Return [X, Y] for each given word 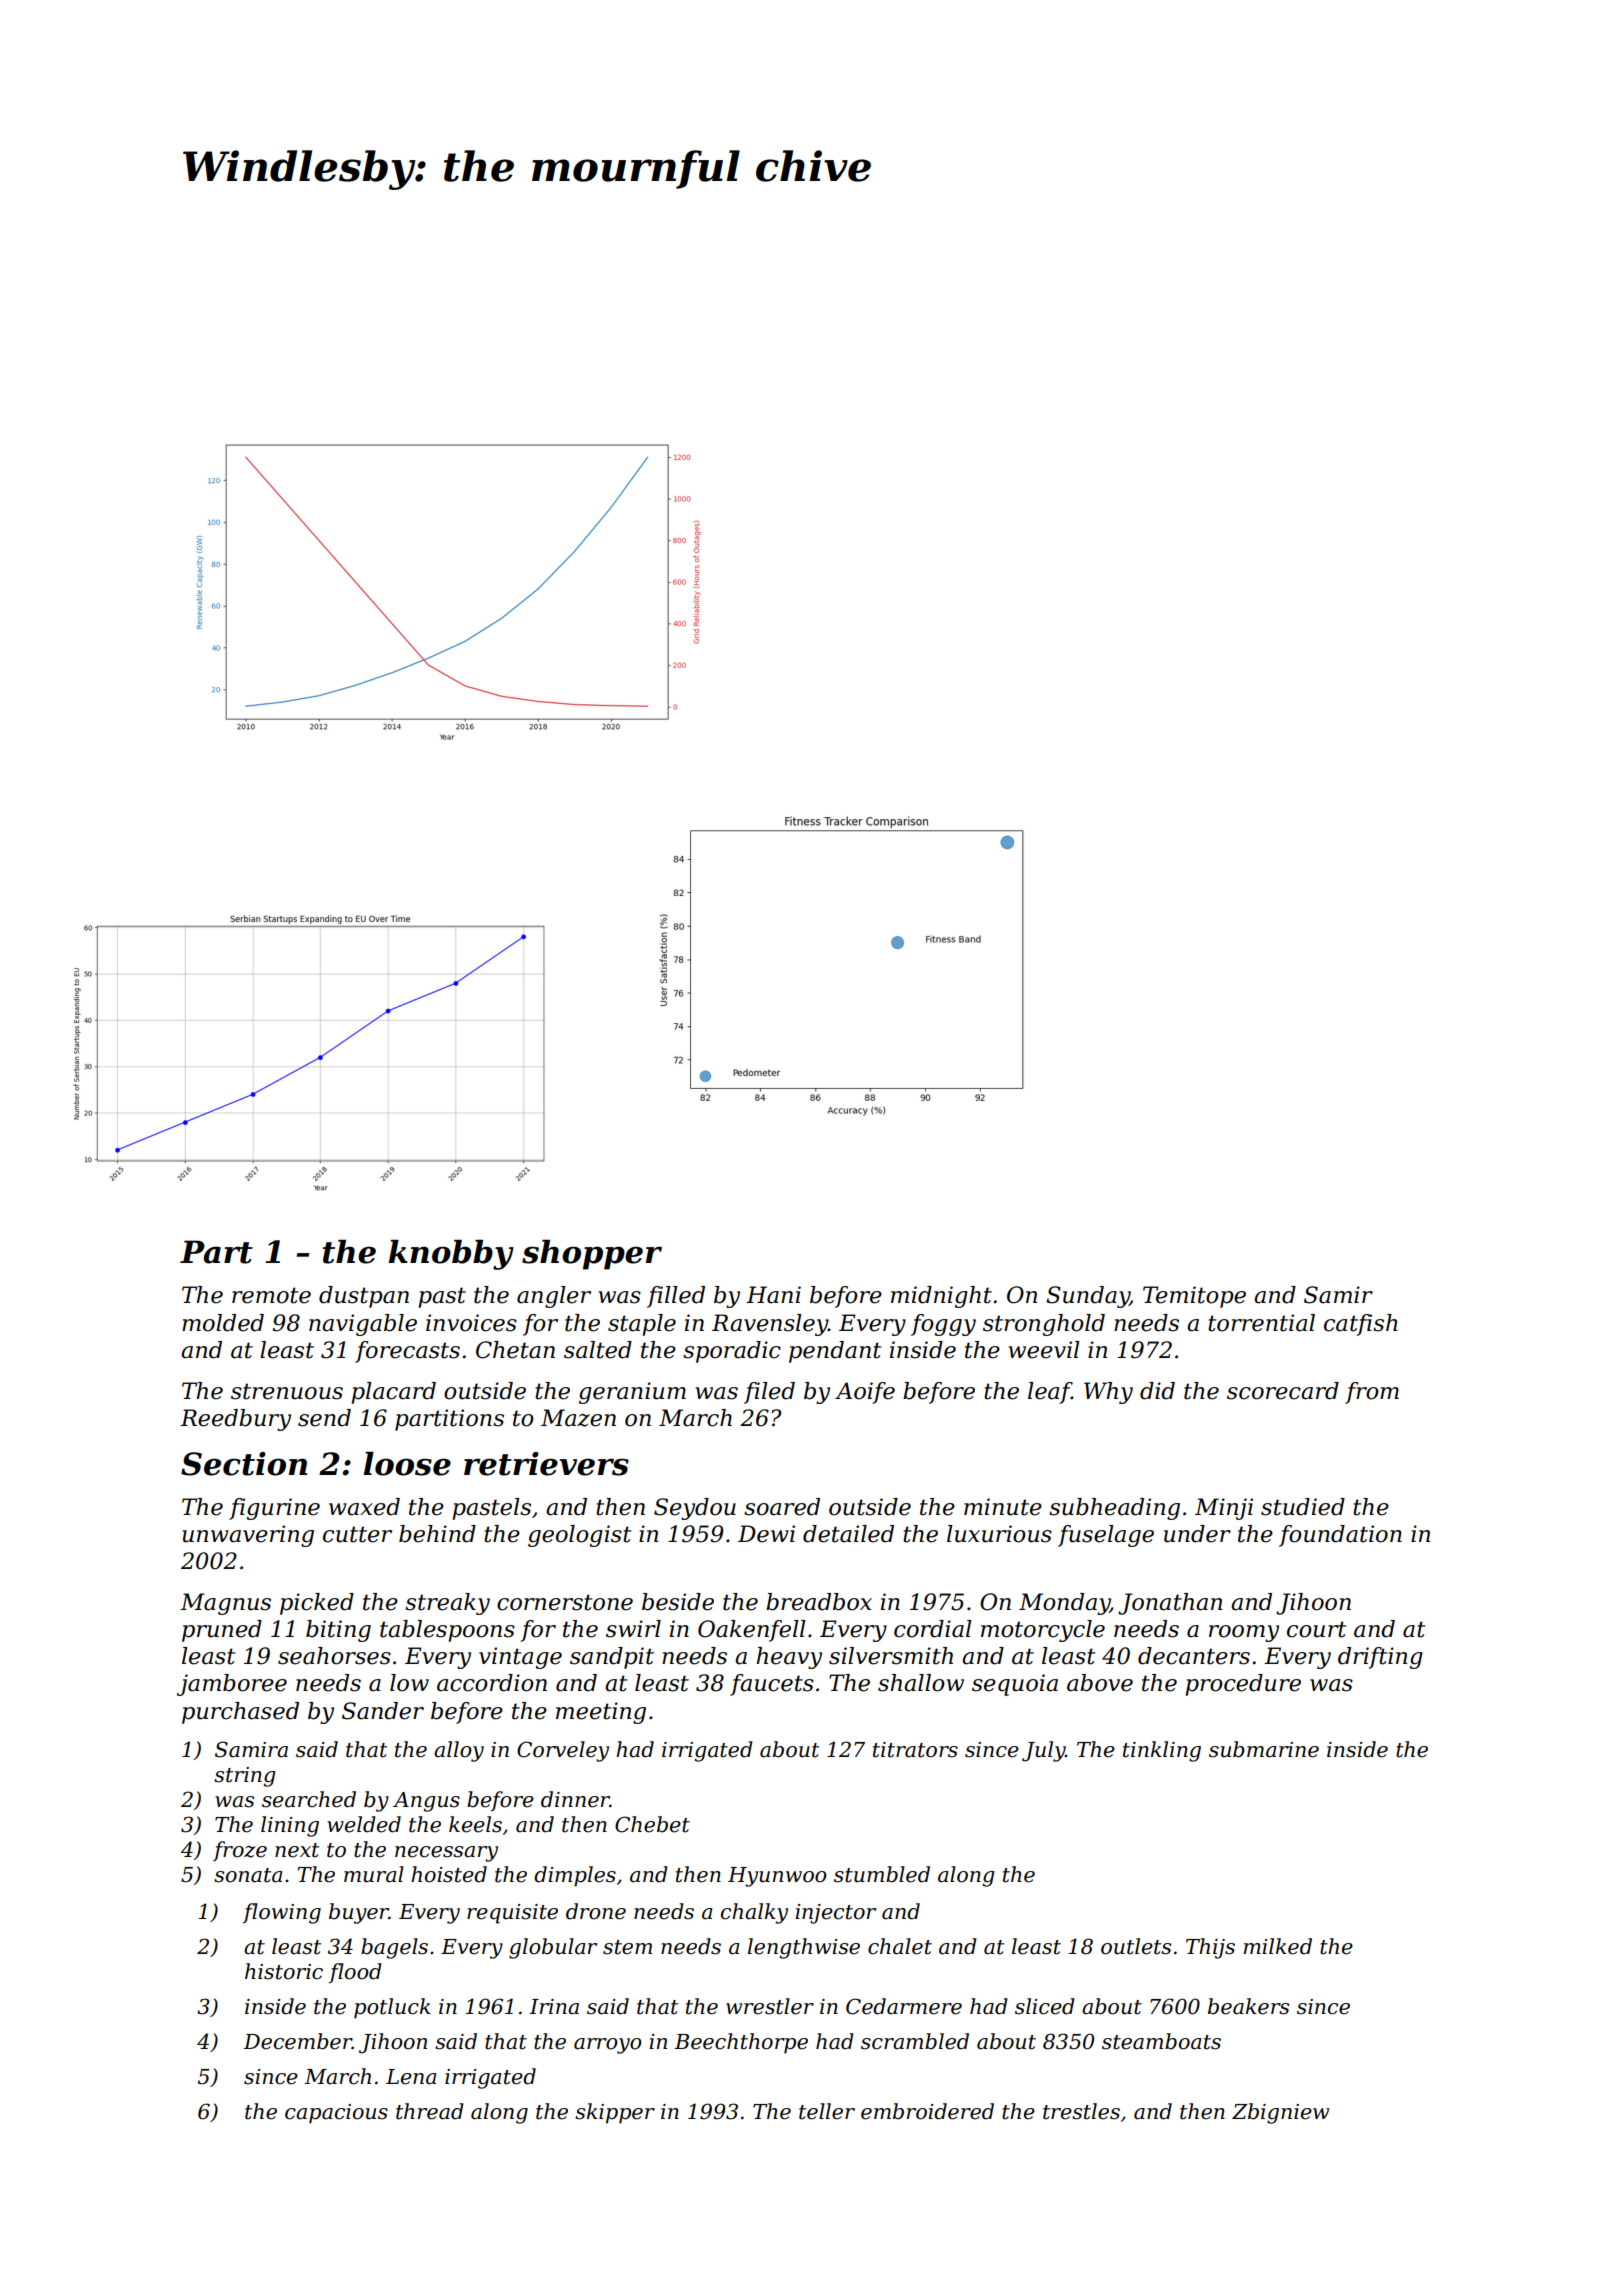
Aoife [865, 1393]
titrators [915, 1750]
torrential [1261, 1323]
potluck [392, 2008]
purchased [240, 1713]
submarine [1264, 1749]
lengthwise [804, 1948]
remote [271, 1295]
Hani [773, 1295]
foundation [1340, 1536]
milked [1278, 1946]
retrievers [546, 1464]
